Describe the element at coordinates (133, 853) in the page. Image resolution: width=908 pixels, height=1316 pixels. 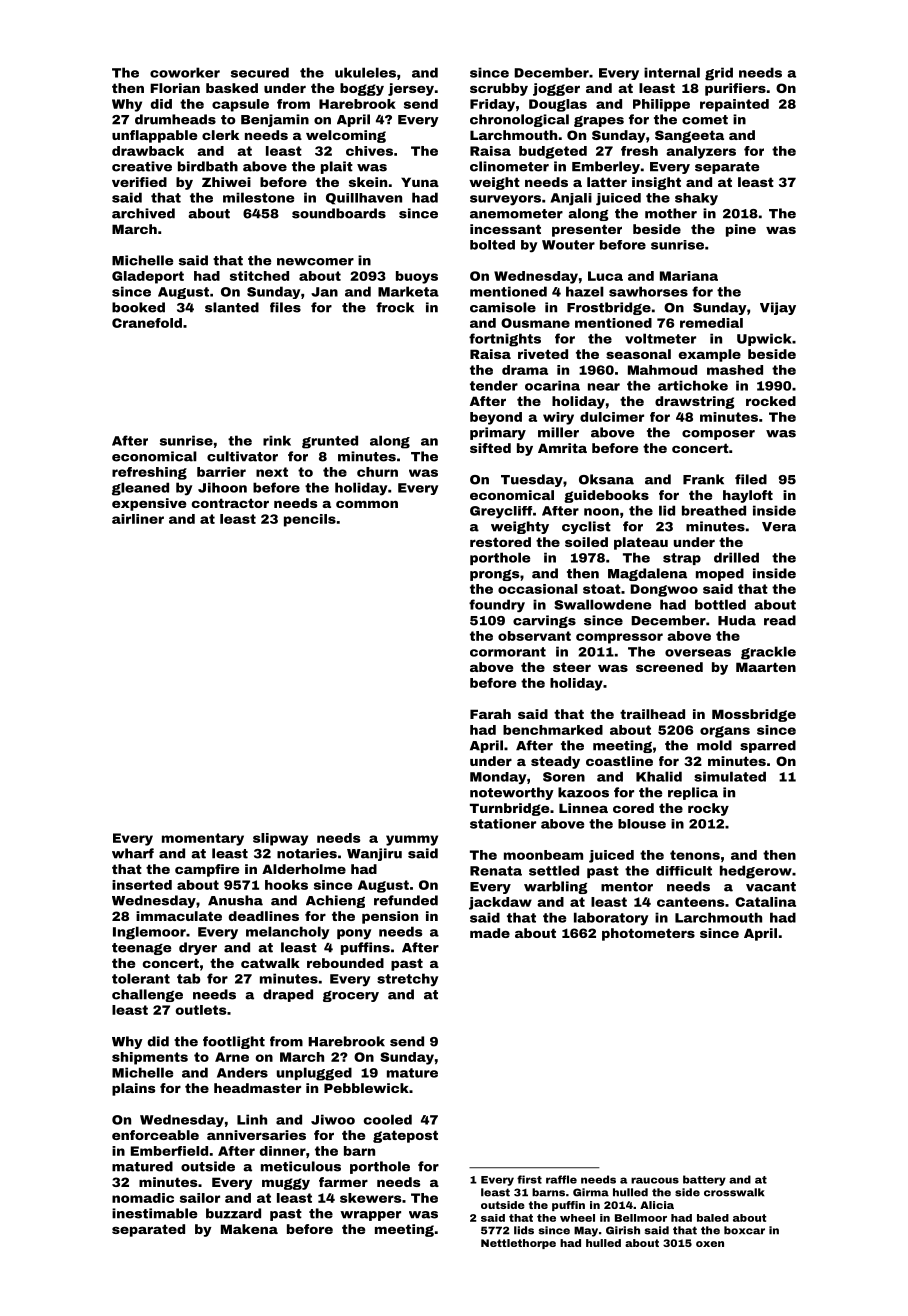
I see `wharf` at that location.
